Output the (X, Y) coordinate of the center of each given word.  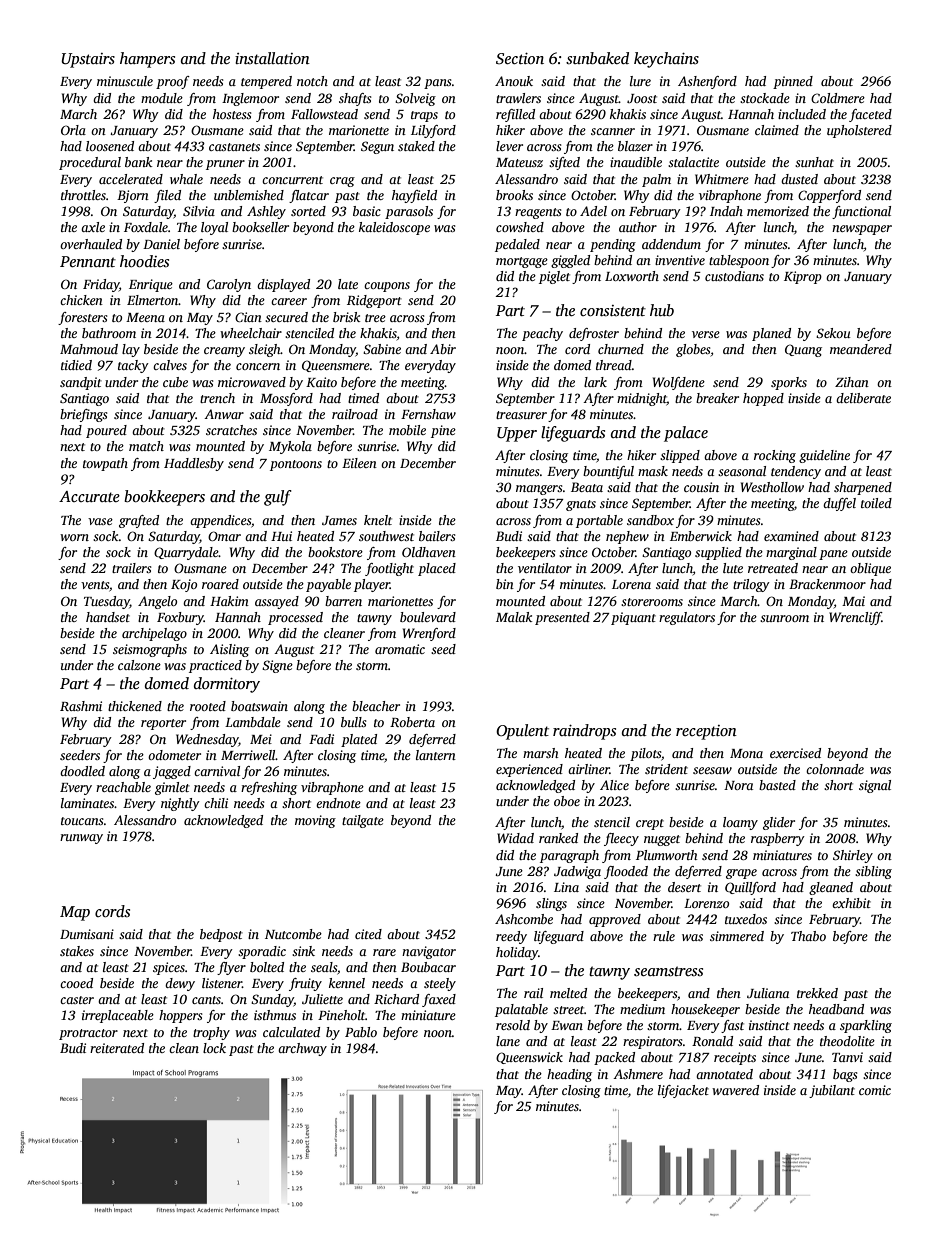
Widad (515, 838)
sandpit (81, 383)
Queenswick (529, 1058)
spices (169, 968)
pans (437, 84)
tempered (266, 82)
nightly (180, 804)
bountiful (608, 472)
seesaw (712, 770)
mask (653, 471)
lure (640, 81)
